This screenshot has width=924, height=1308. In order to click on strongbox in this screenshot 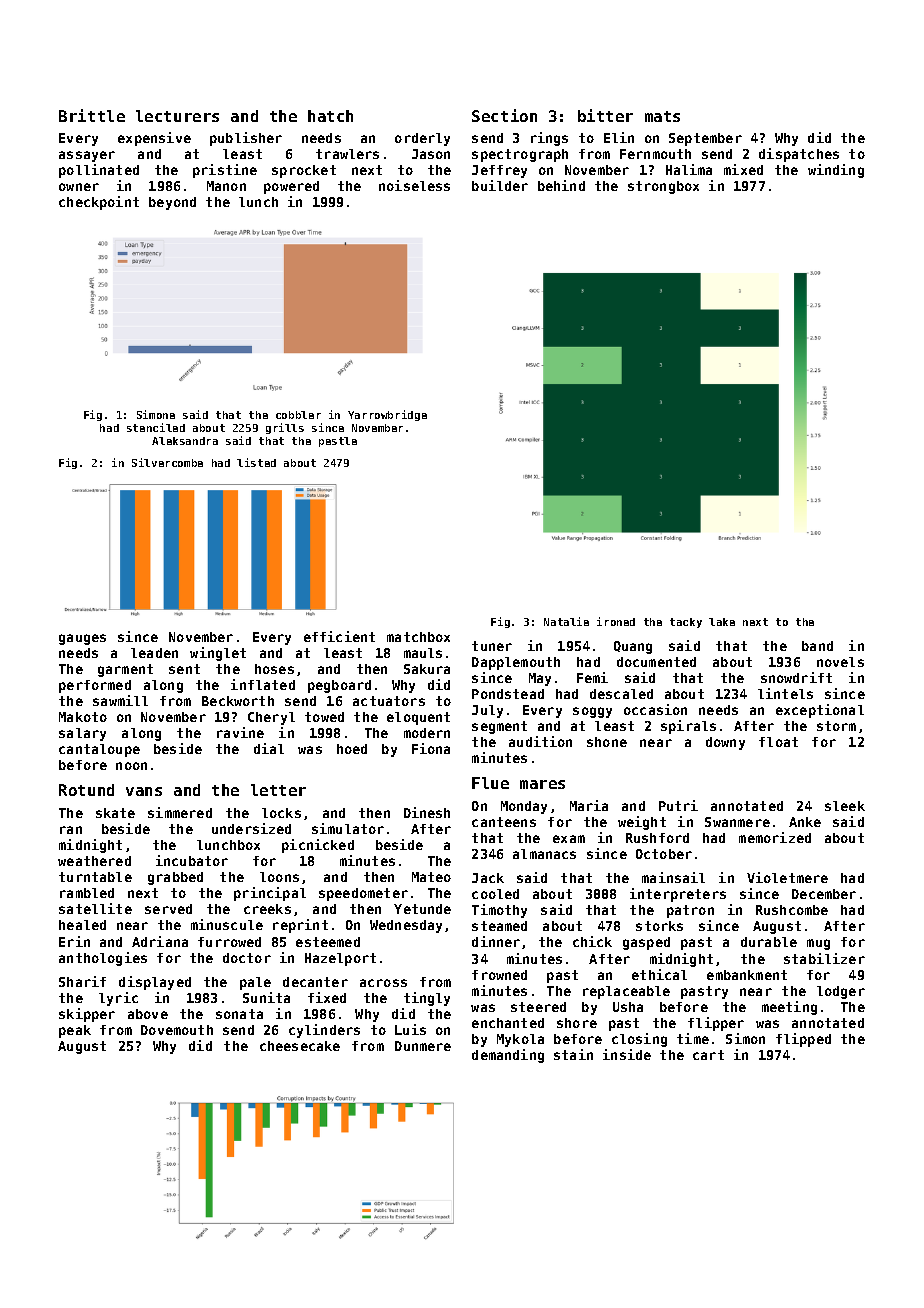, I will do `click(663, 187)`.
